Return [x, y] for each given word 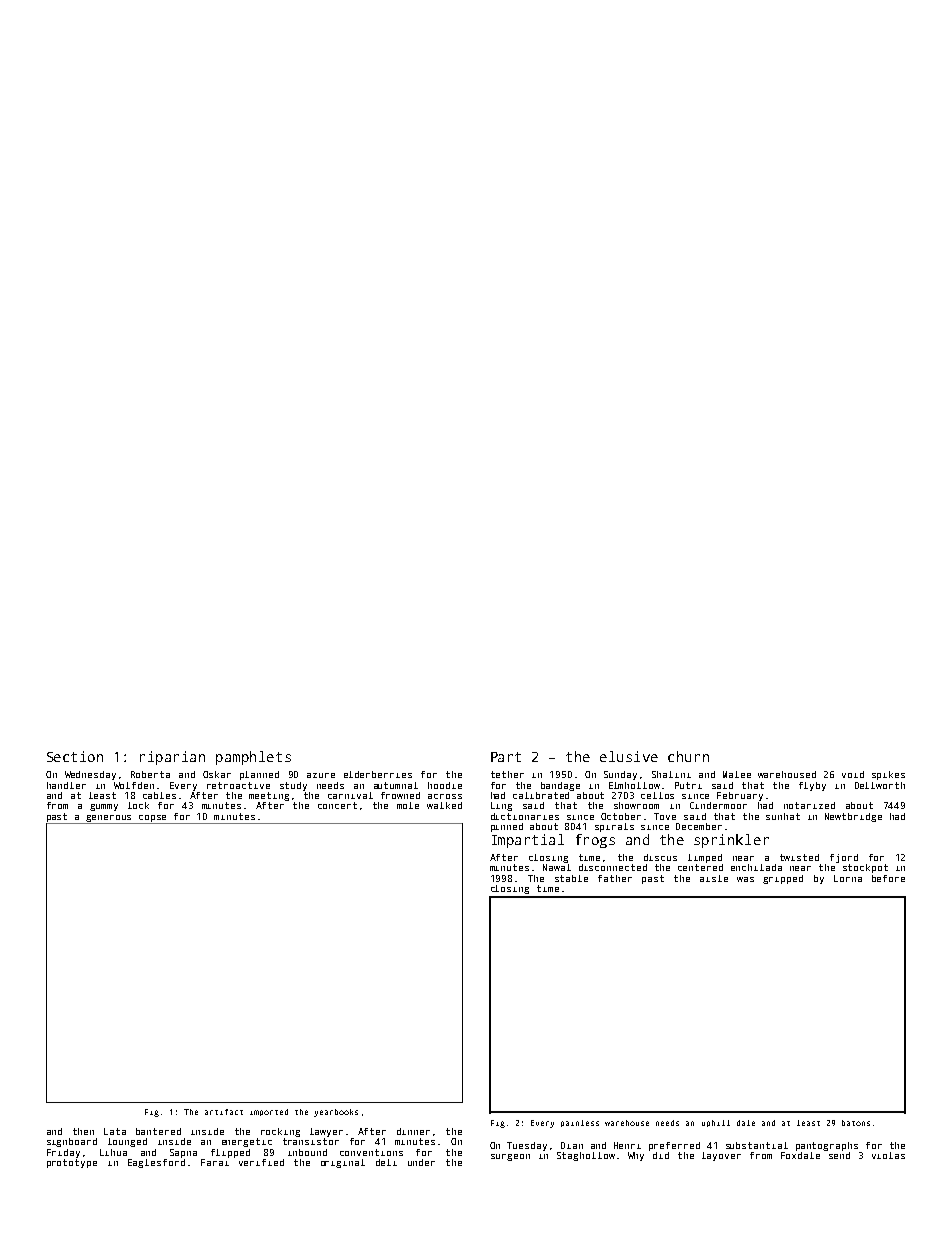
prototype [72, 1163]
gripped [783, 879]
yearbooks [336, 1113]
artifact [224, 1112]
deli [386, 1162]
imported [269, 1112]
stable [571, 878]
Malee [737, 774]
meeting [269, 796]
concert [337, 805]
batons [856, 1123]
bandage [560, 786]
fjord [844, 858]
